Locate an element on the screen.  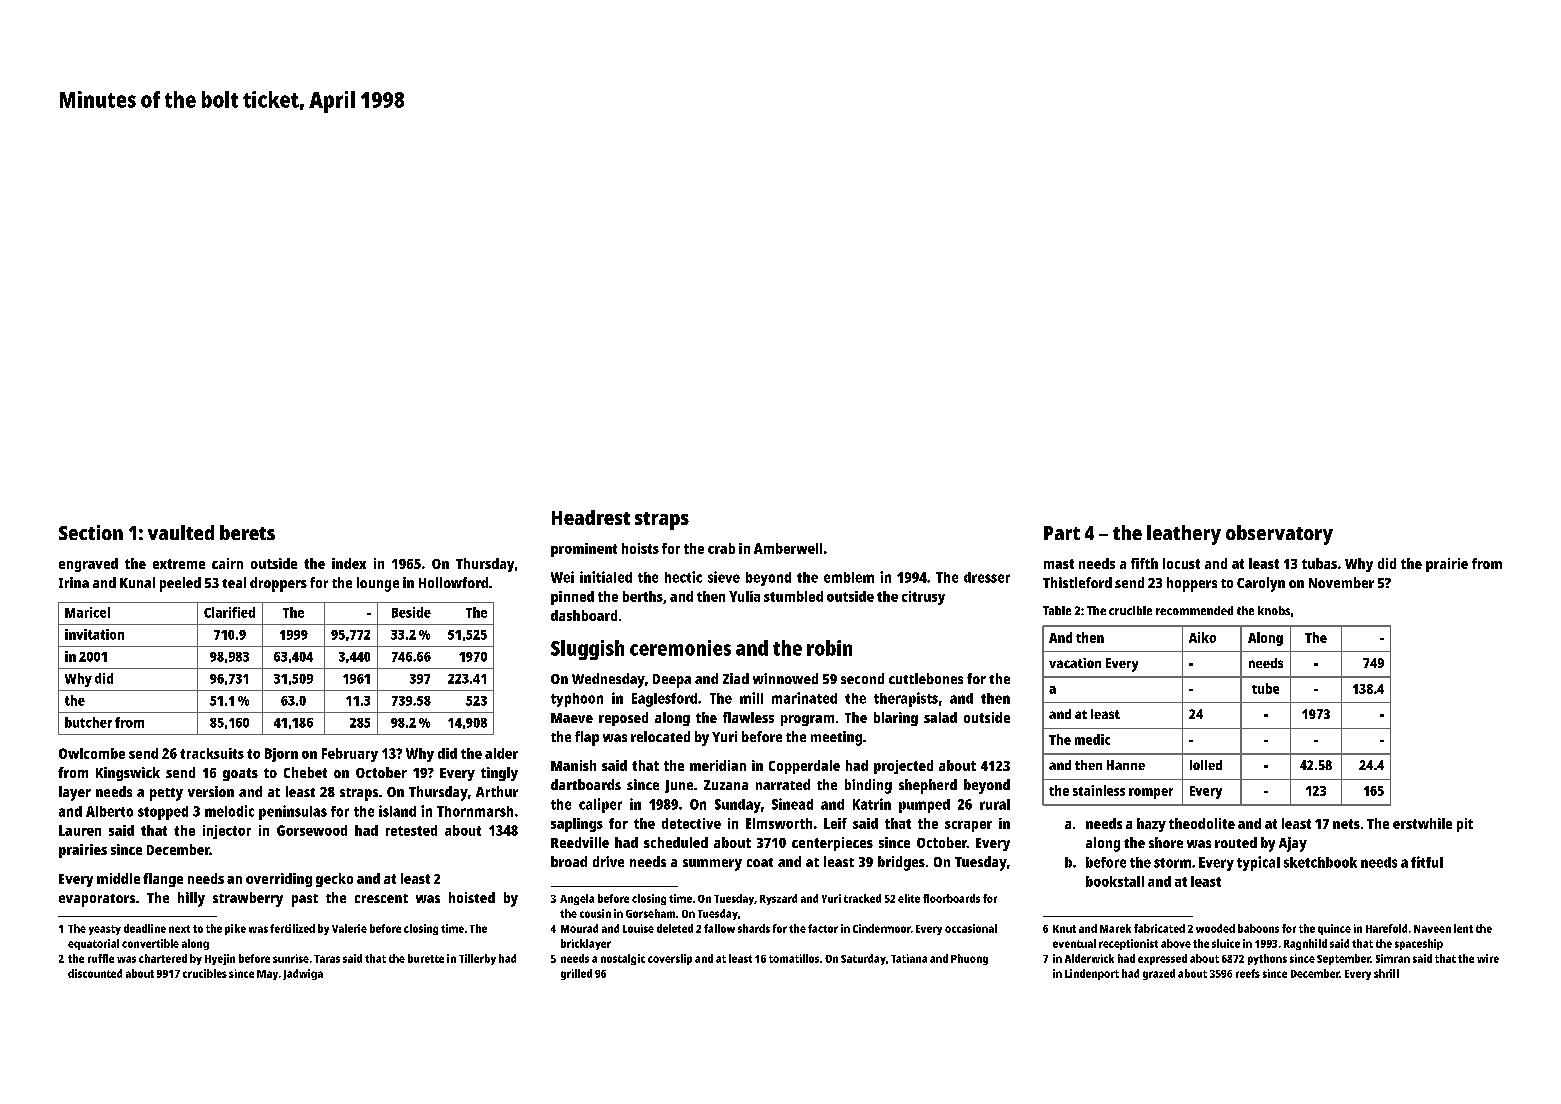
marinated is located at coordinates (804, 698).
